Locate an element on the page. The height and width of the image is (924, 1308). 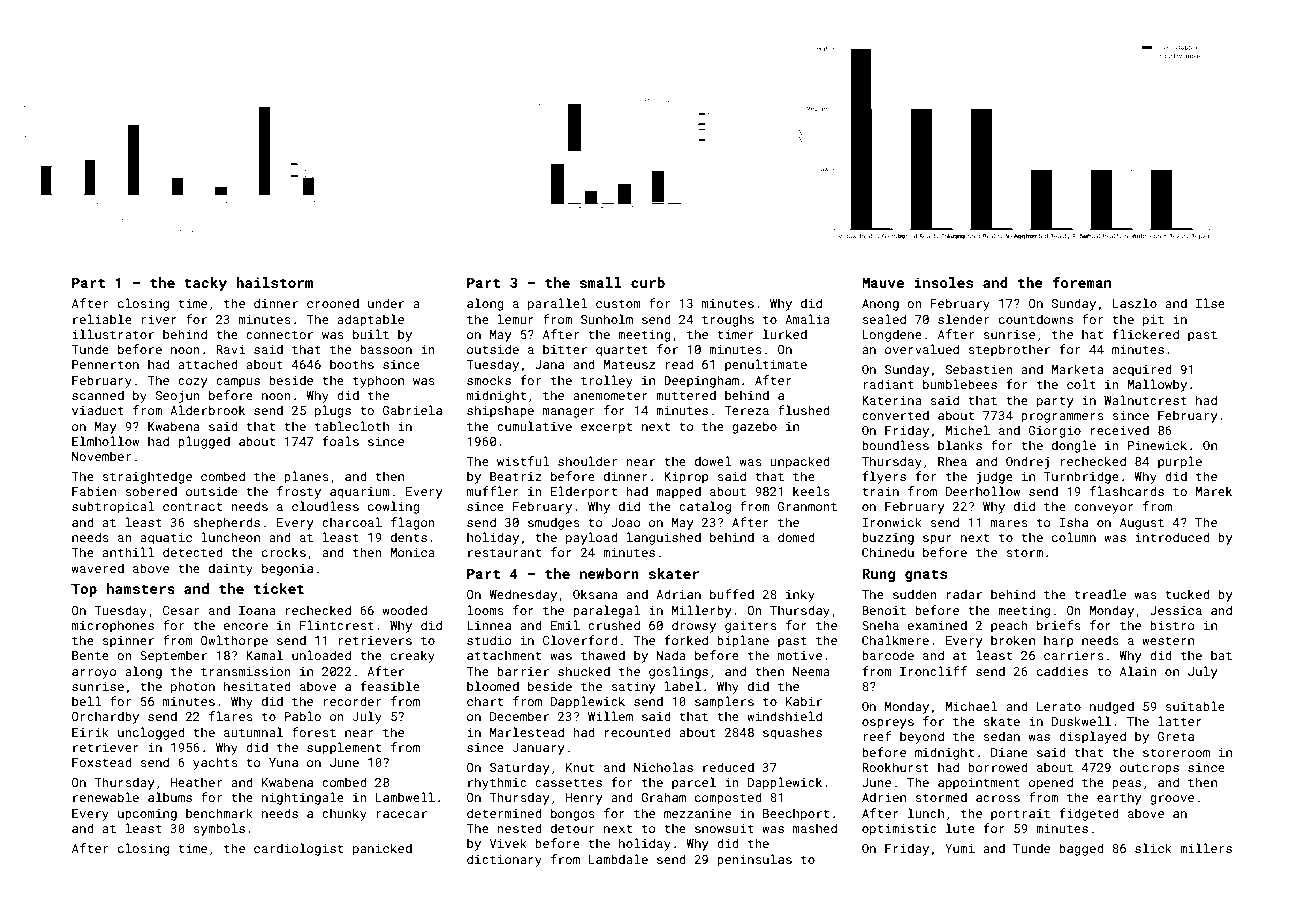
Yumi is located at coordinates (960, 848).
